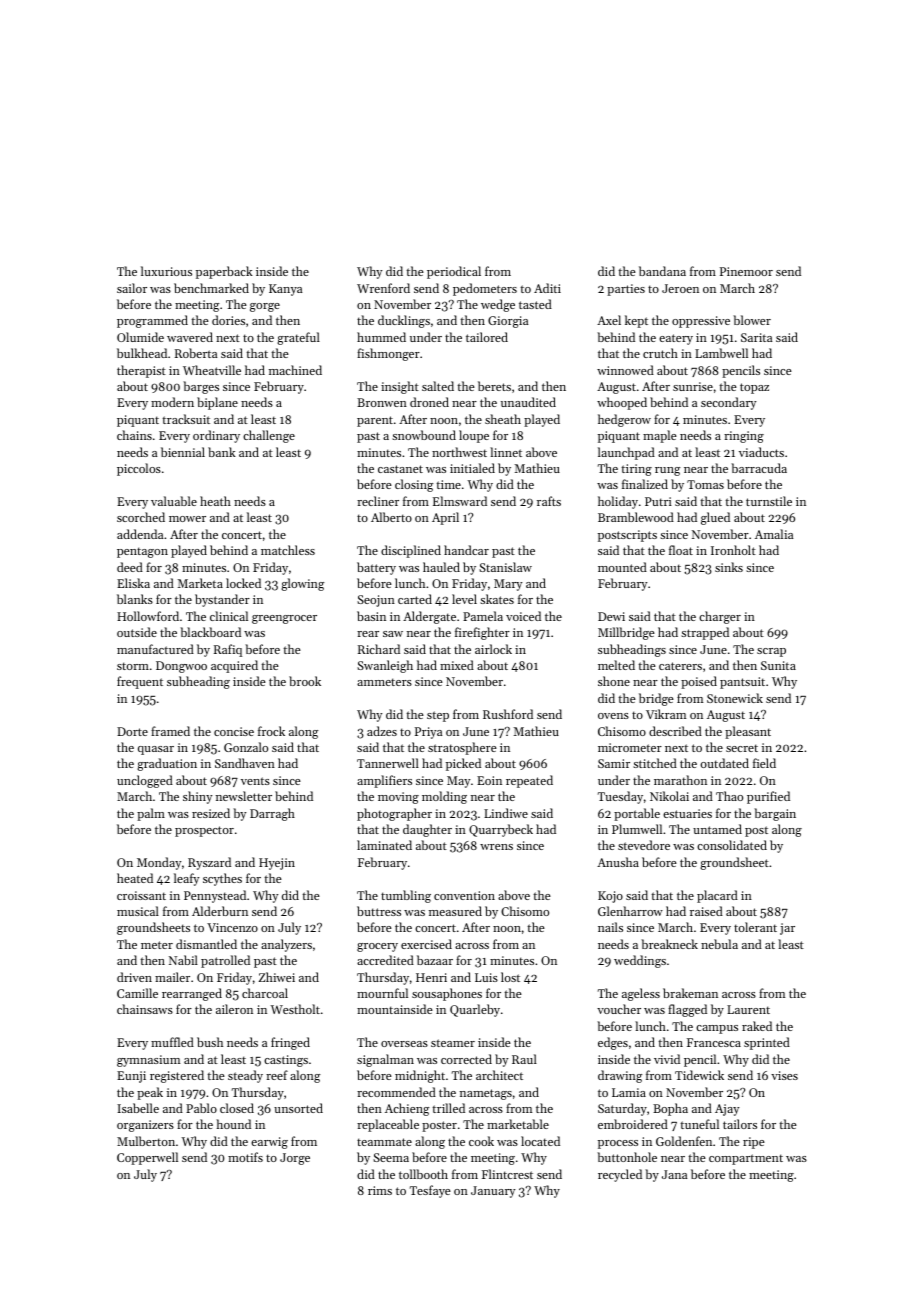 This page has height=1308, width=924. I want to click on outside, so click(137, 632).
